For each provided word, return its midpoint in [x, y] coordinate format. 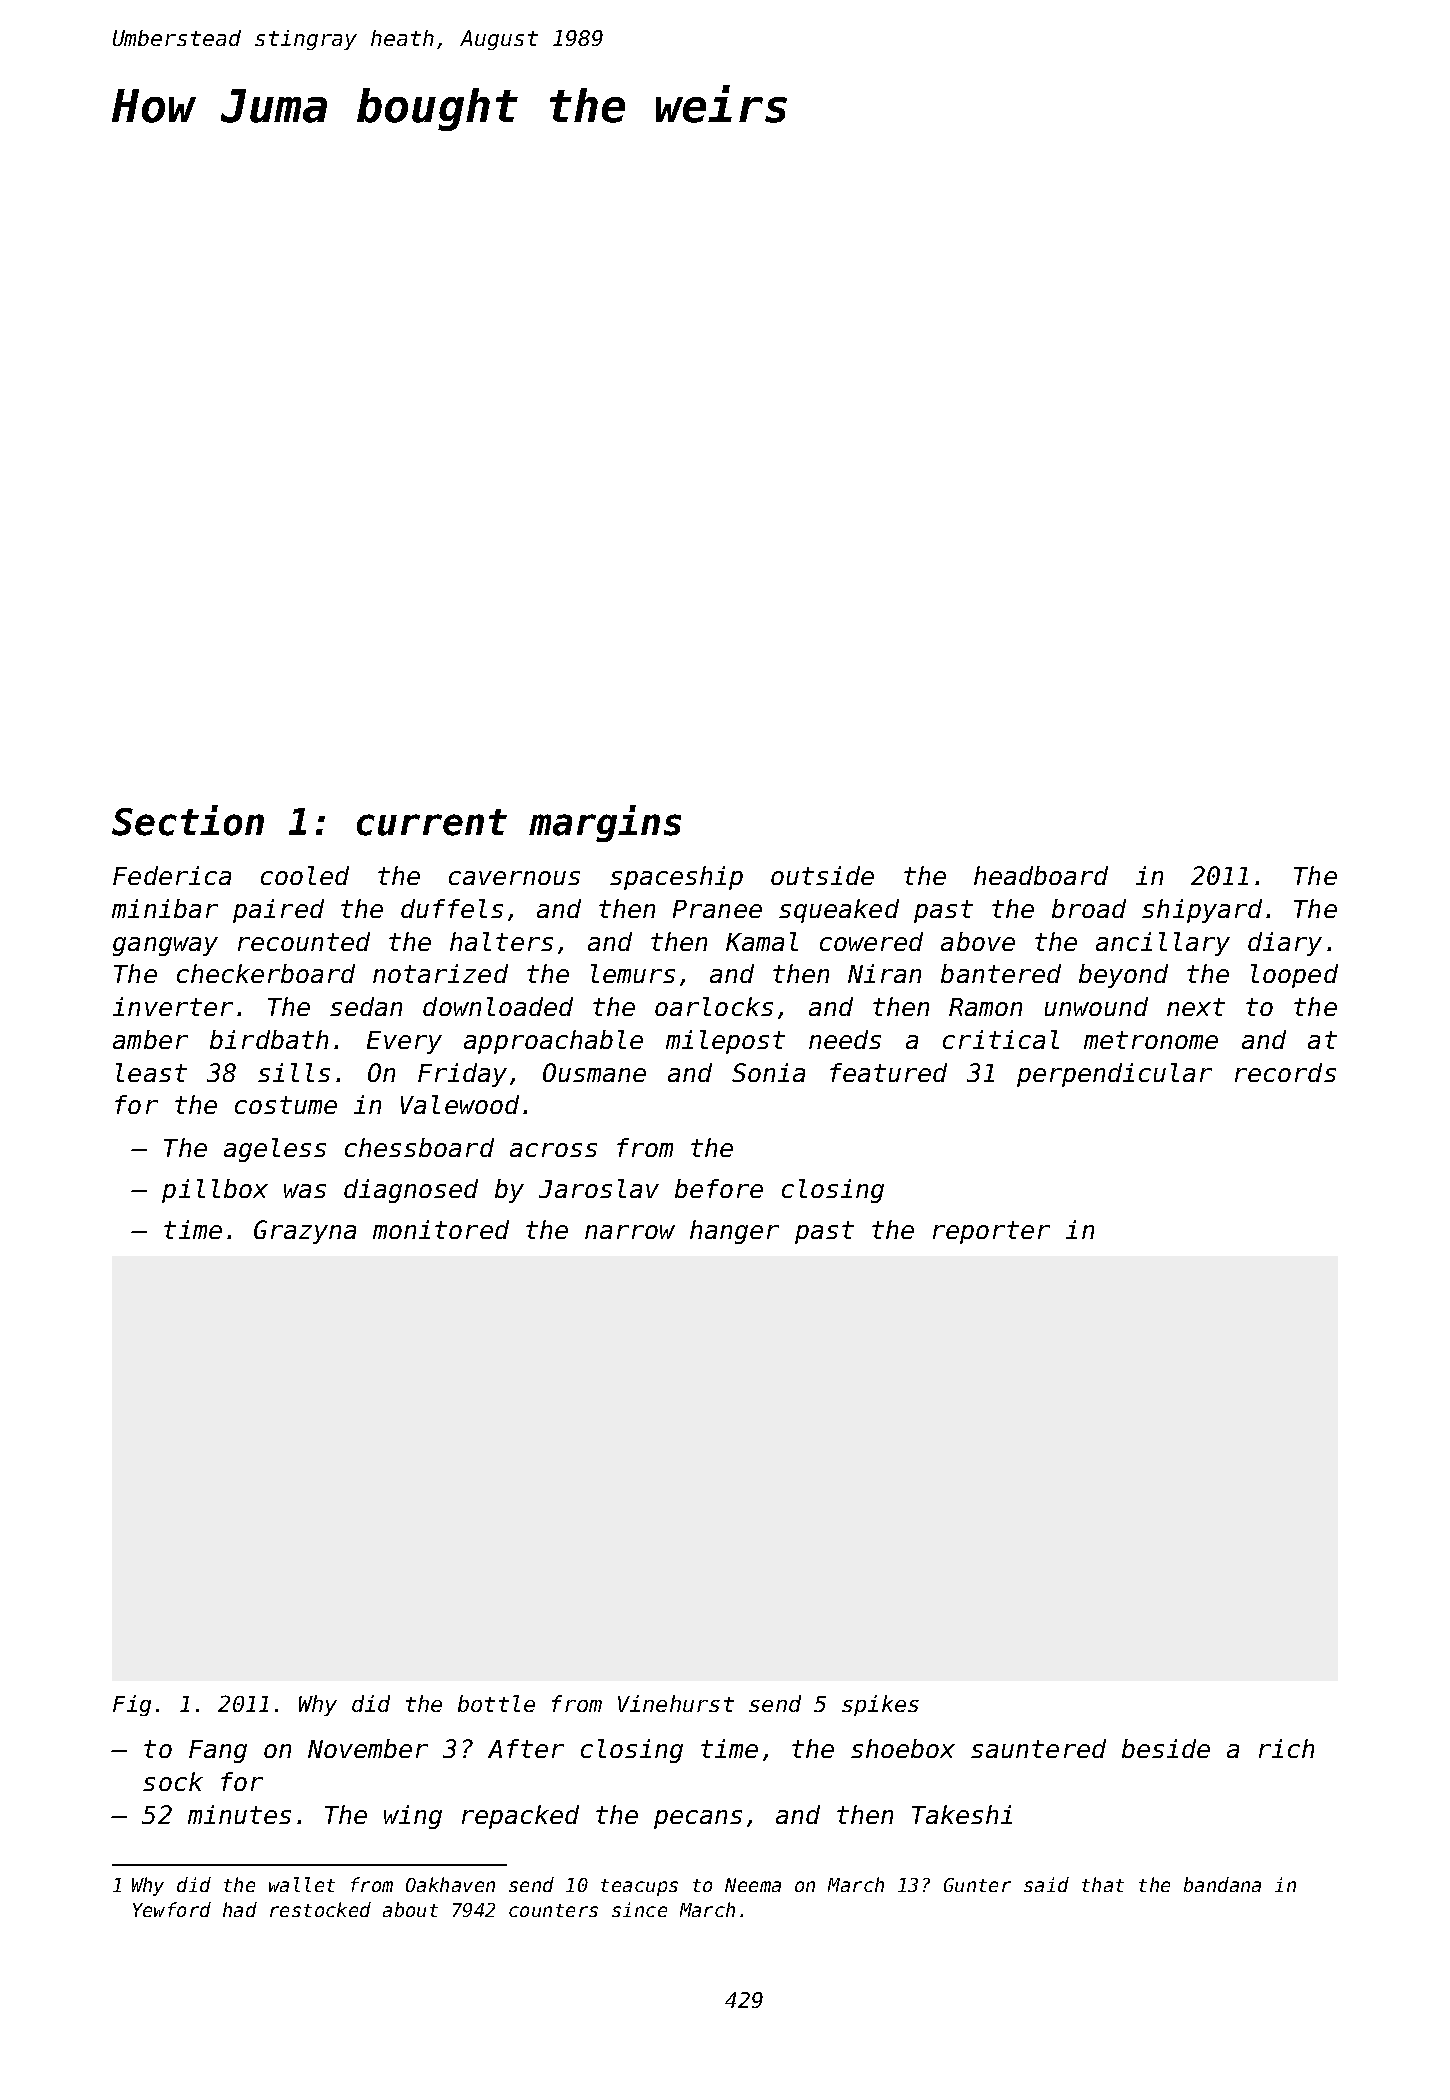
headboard [1041, 875]
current [432, 822]
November [368, 1748]
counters [553, 1910]
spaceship [676, 878]
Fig [132, 1705]
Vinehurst [676, 1703]
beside [1166, 1748]
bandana [1222, 1884]
